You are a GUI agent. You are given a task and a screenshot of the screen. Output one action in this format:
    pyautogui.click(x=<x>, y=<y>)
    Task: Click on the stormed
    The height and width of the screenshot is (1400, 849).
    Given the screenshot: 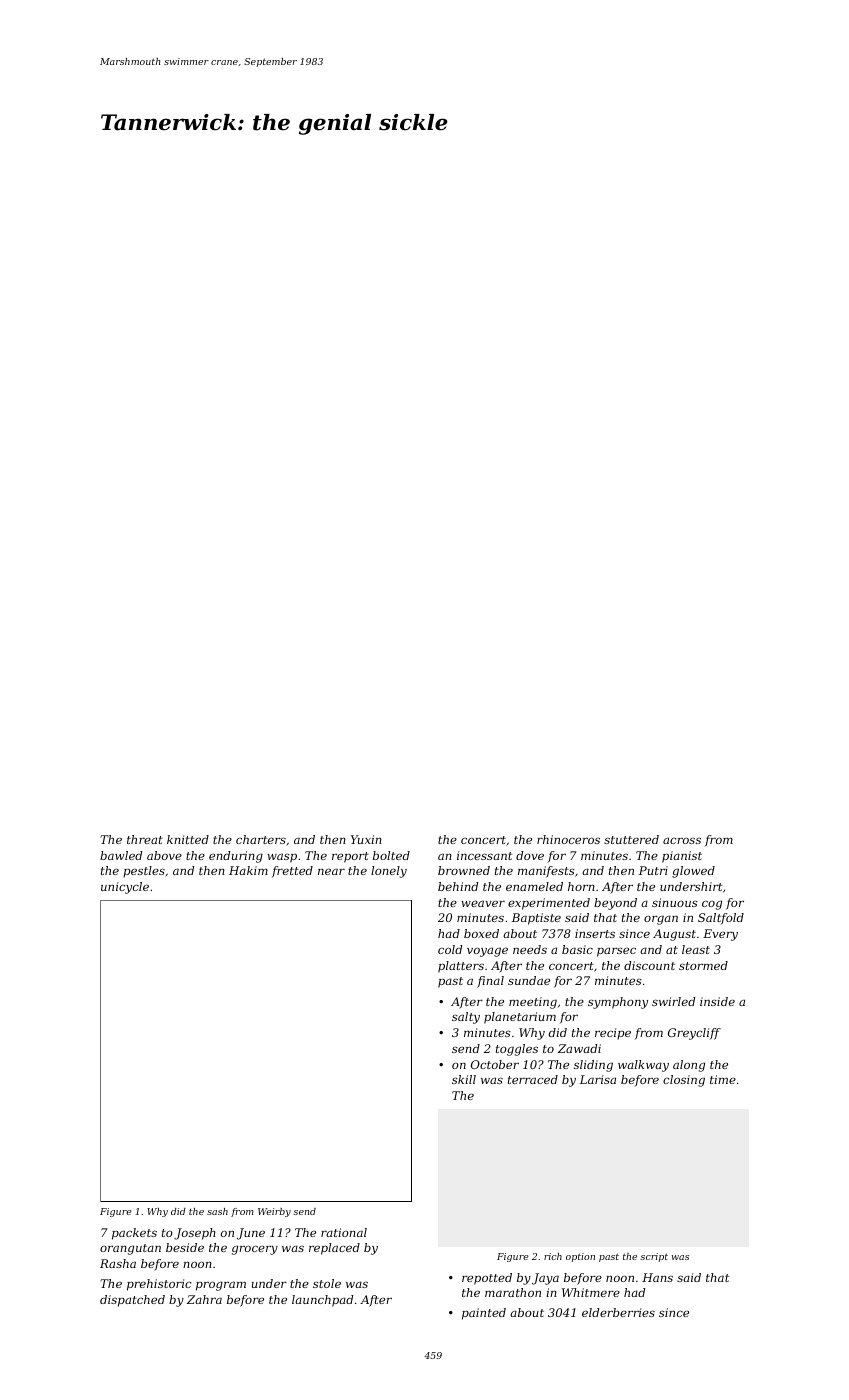 What is the action you would take?
    pyautogui.click(x=703, y=965)
